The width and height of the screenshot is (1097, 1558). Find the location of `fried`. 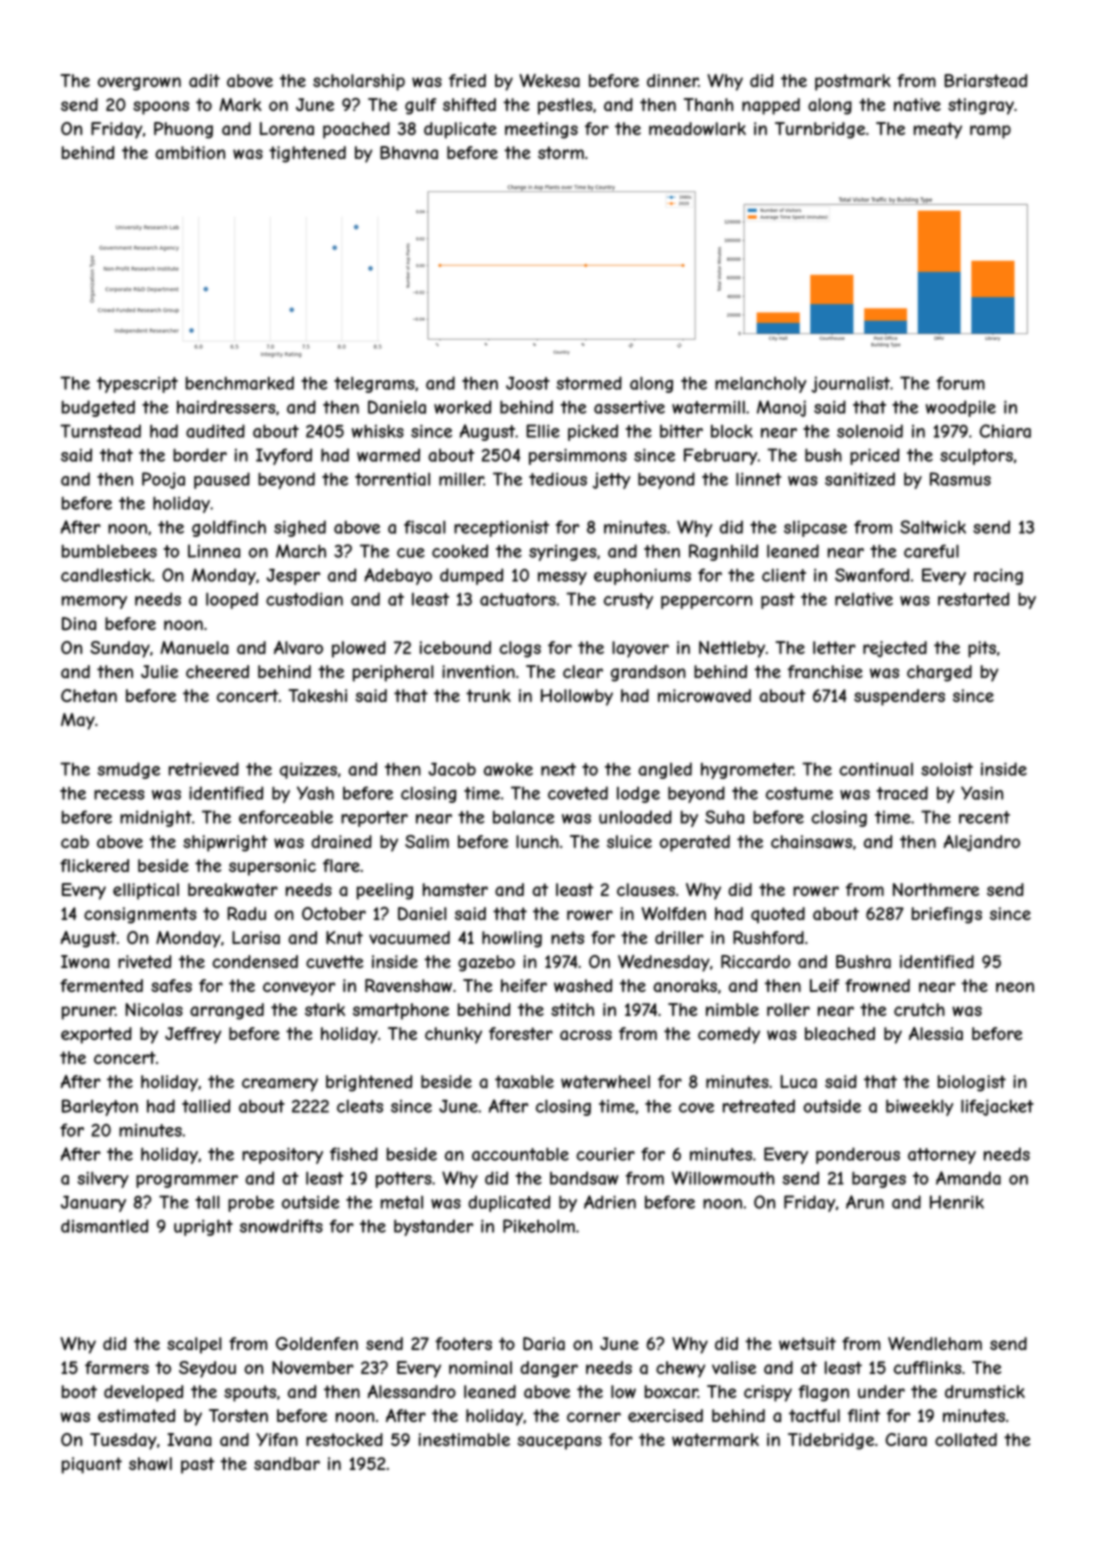

fried is located at coordinates (467, 80).
